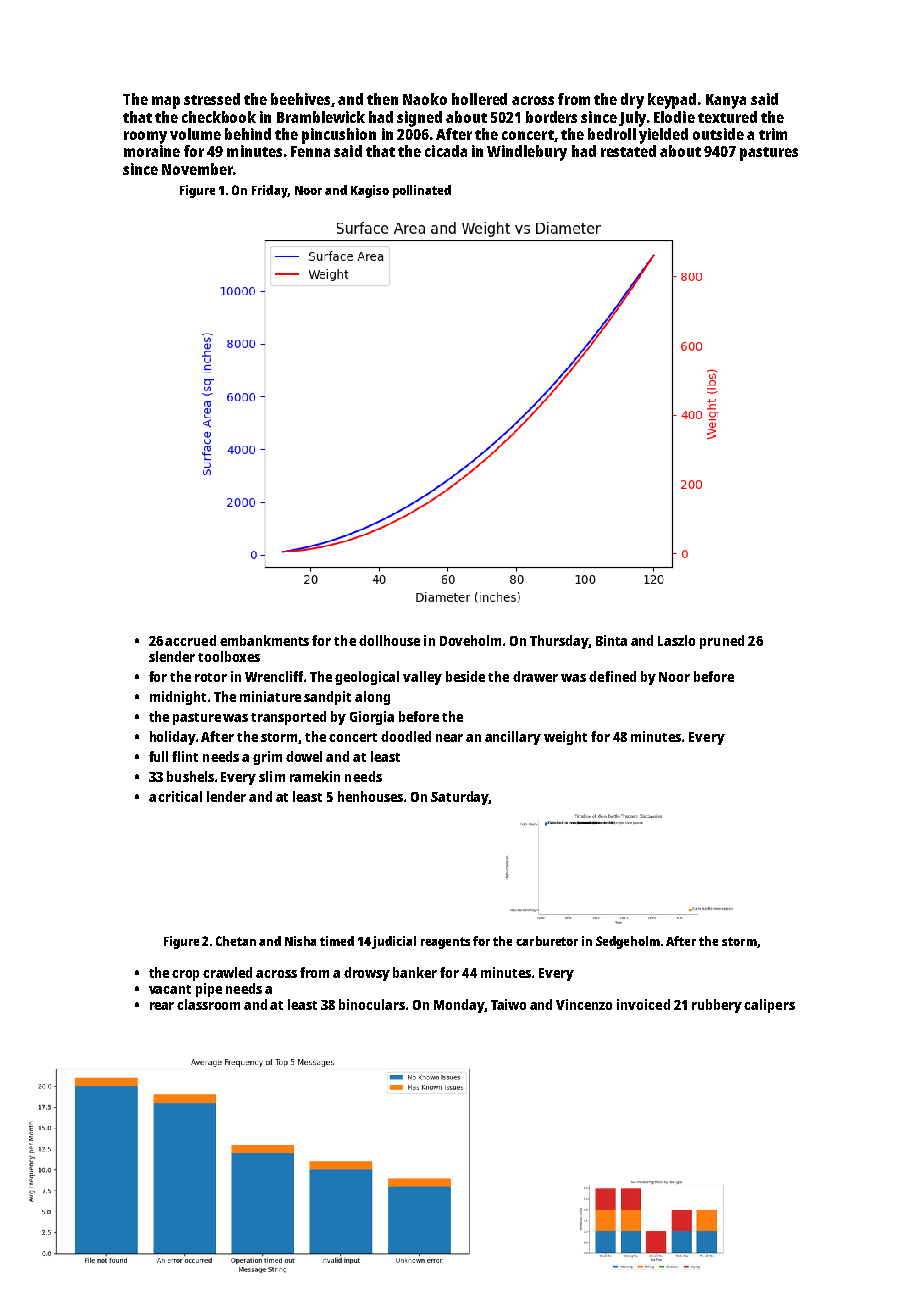  What do you see at coordinates (470, 640) in the screenshot?
I see `Doveholm` at bounding box center [470, 640].
